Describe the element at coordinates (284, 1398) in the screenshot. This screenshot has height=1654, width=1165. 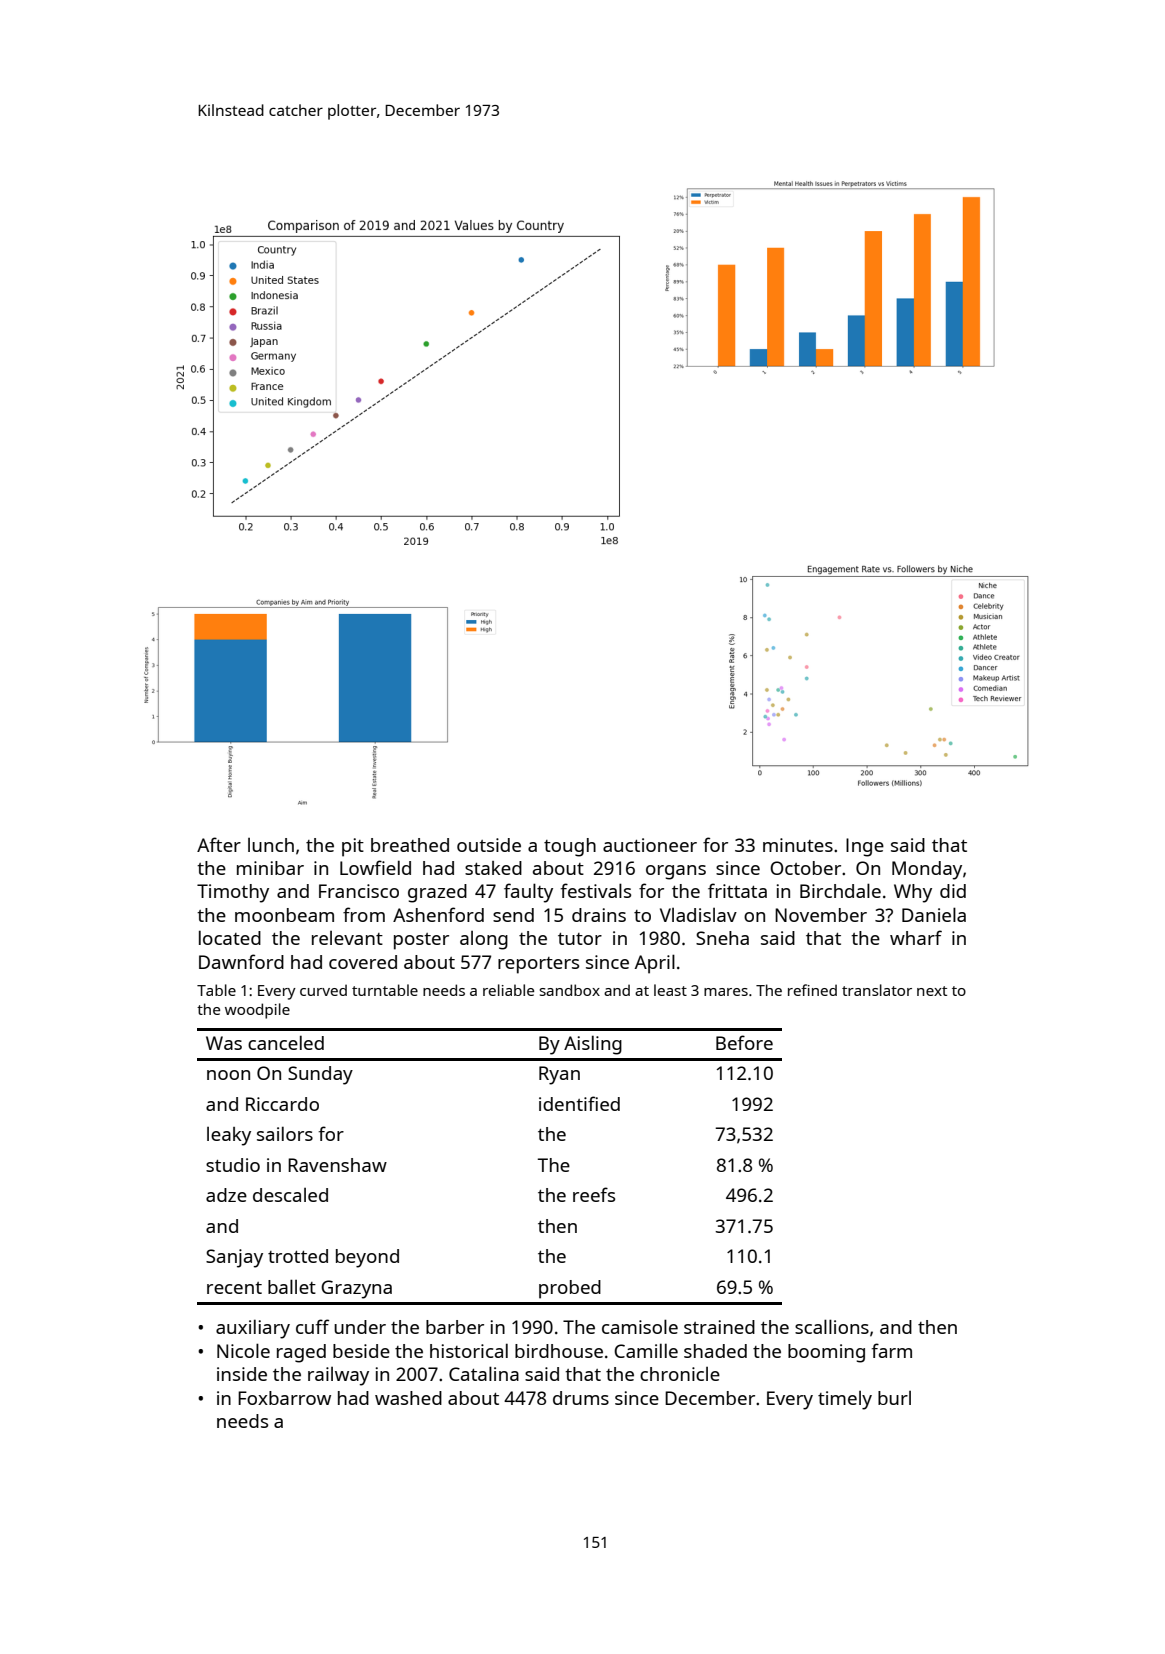
I see `Foxbarrow` at that location.
